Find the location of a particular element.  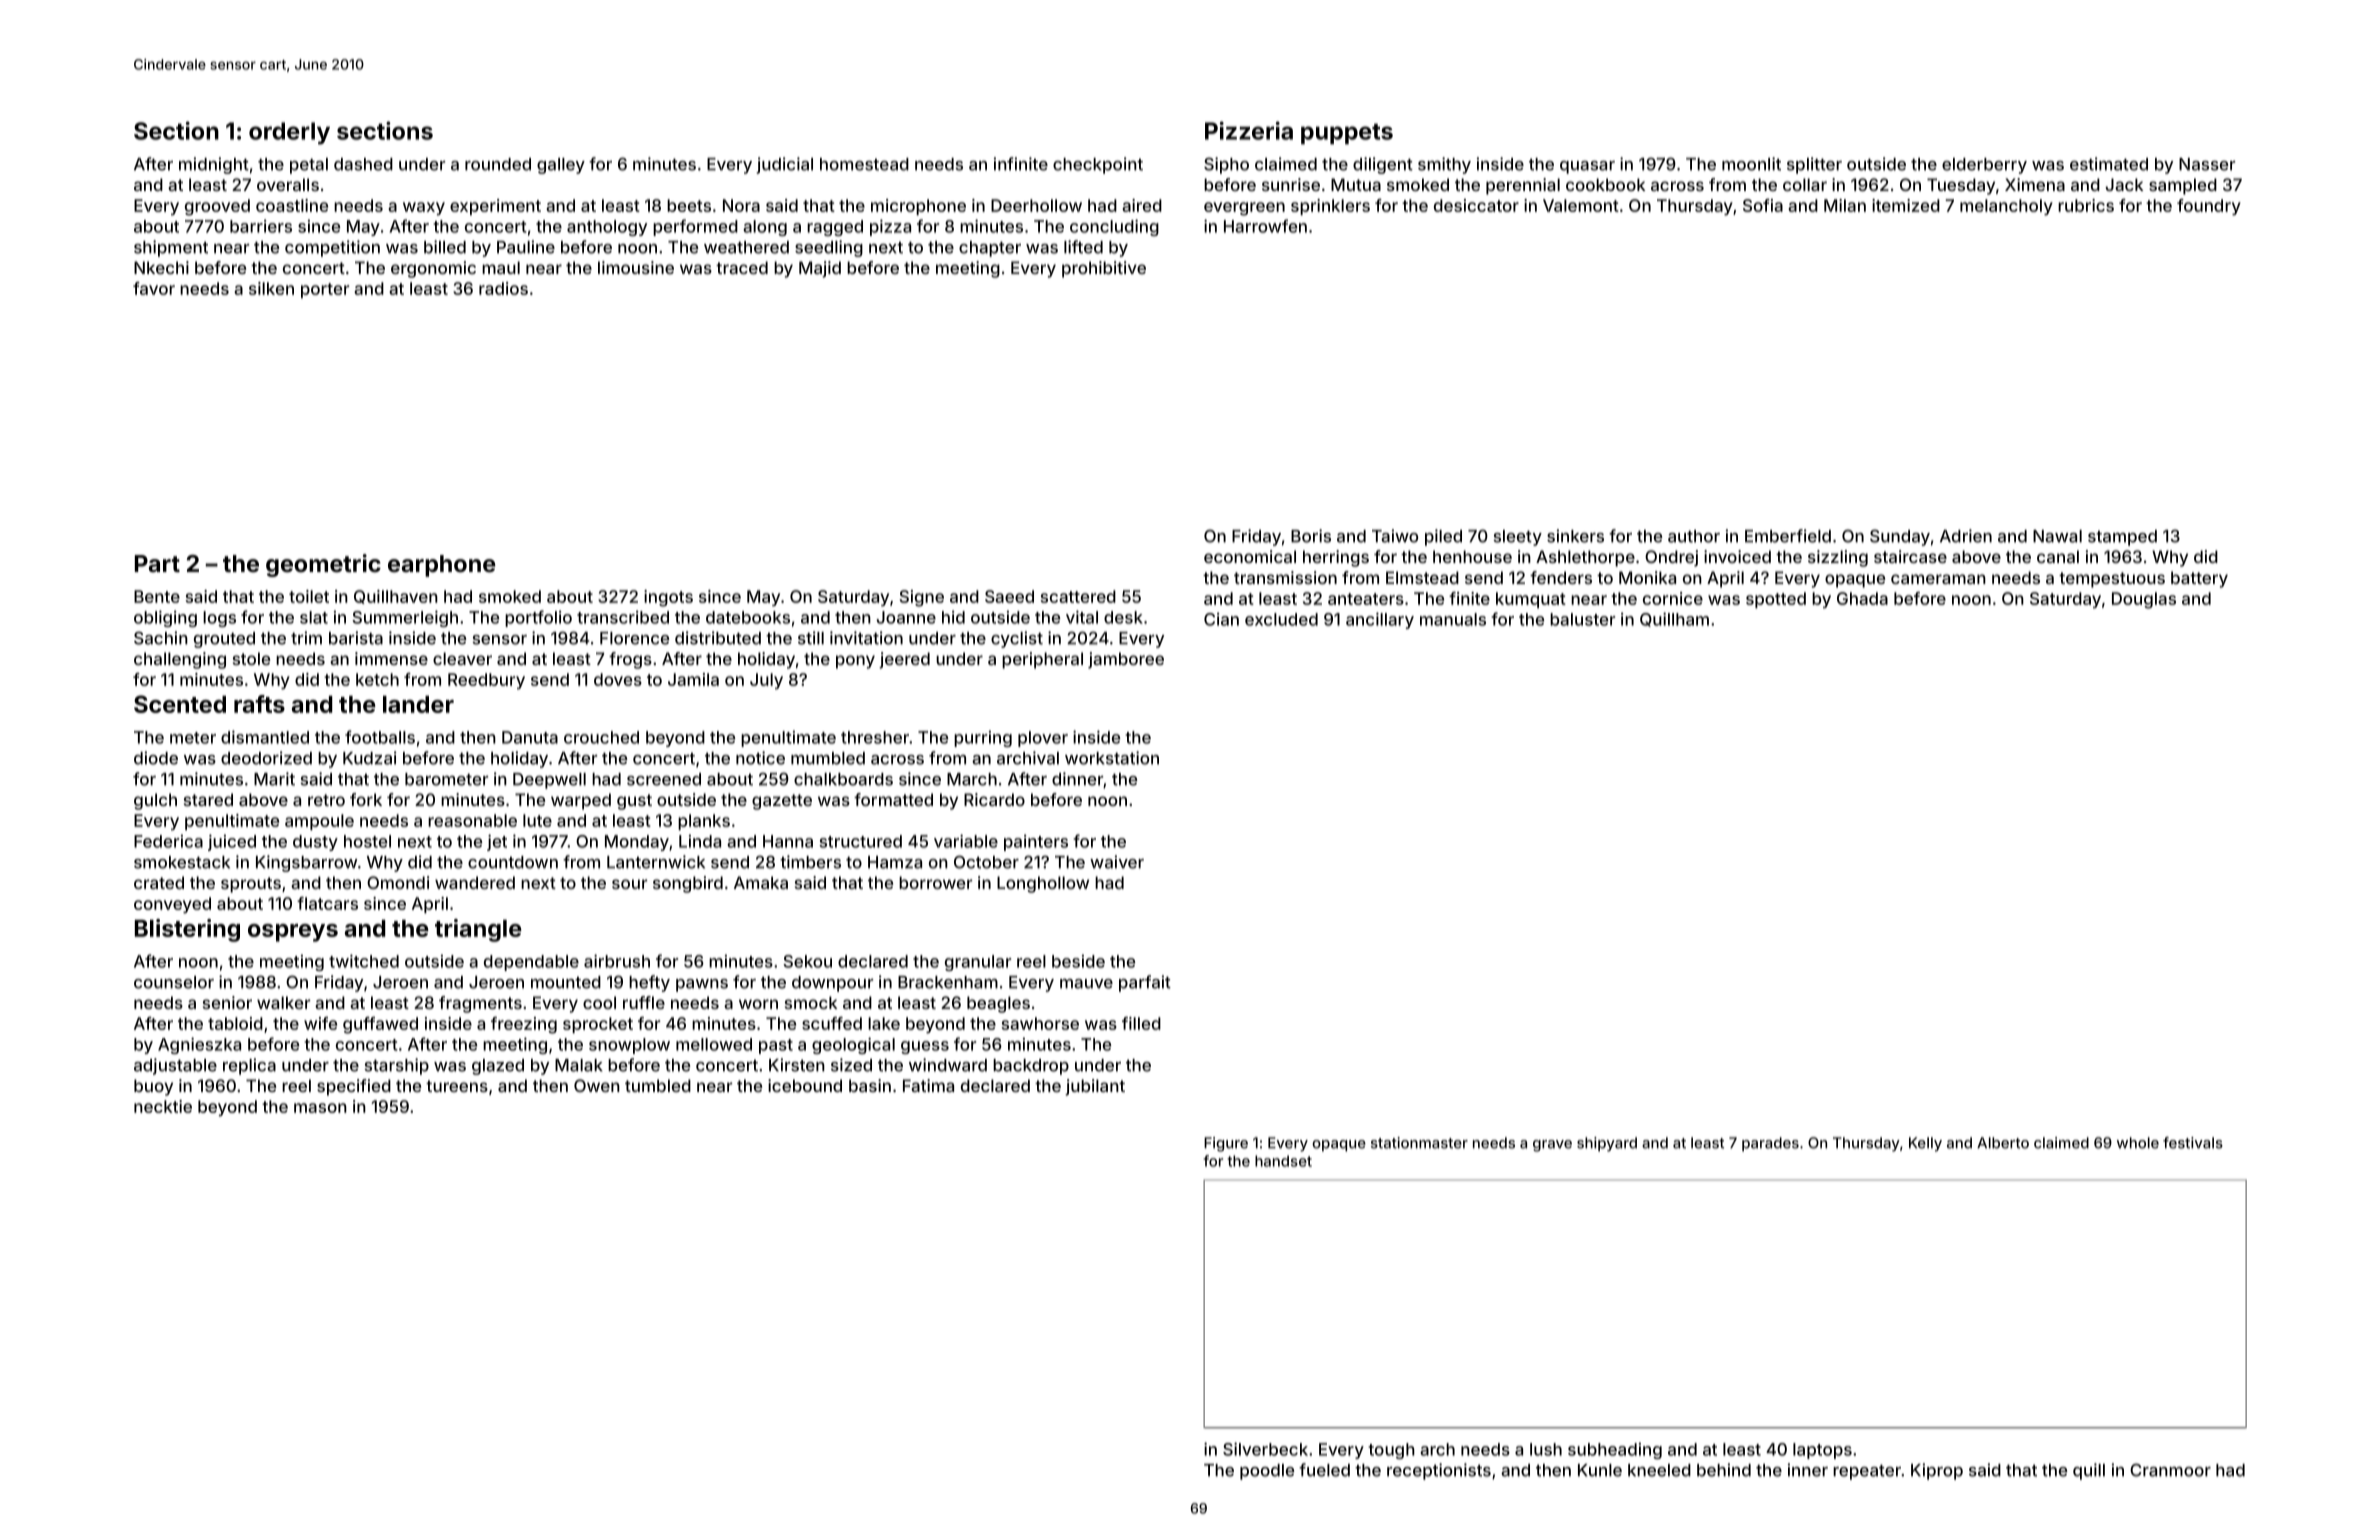

necktie is located at coordinates (163, 1106).
